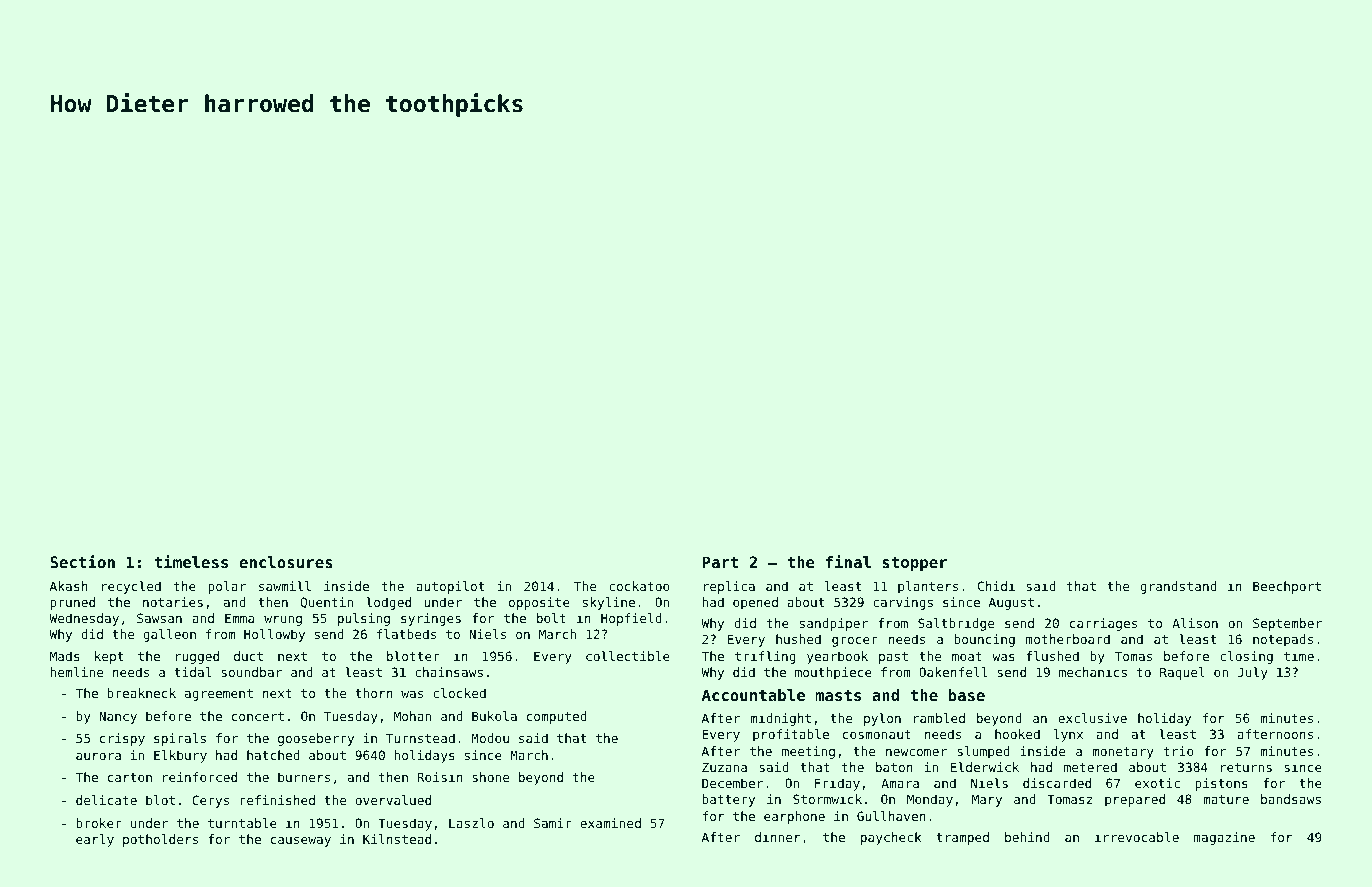 This document has height=887, width=1372. I want to click on tidal, so click(192, 672).
